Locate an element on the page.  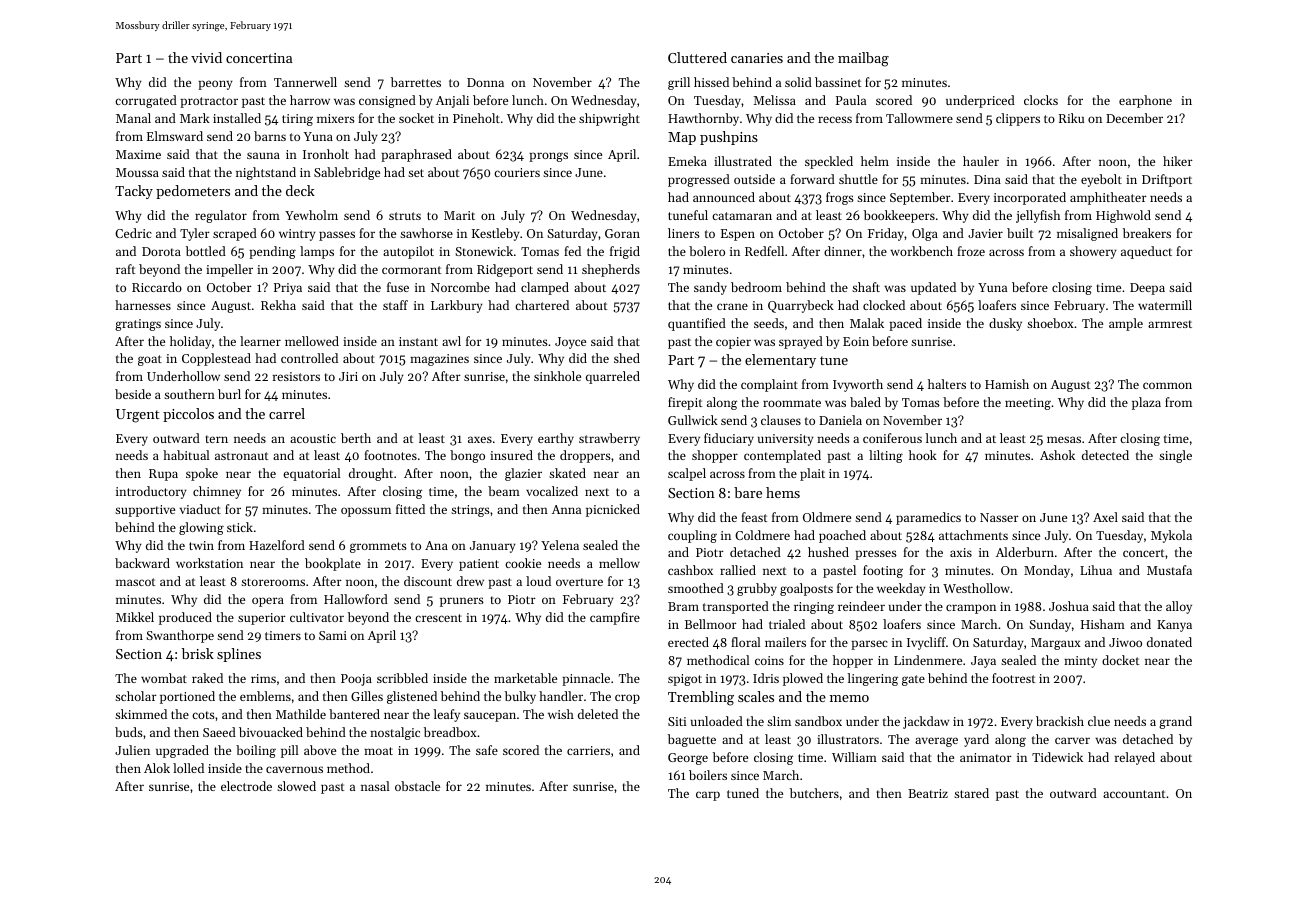
accountant is located at coordinates (1134, 794).
